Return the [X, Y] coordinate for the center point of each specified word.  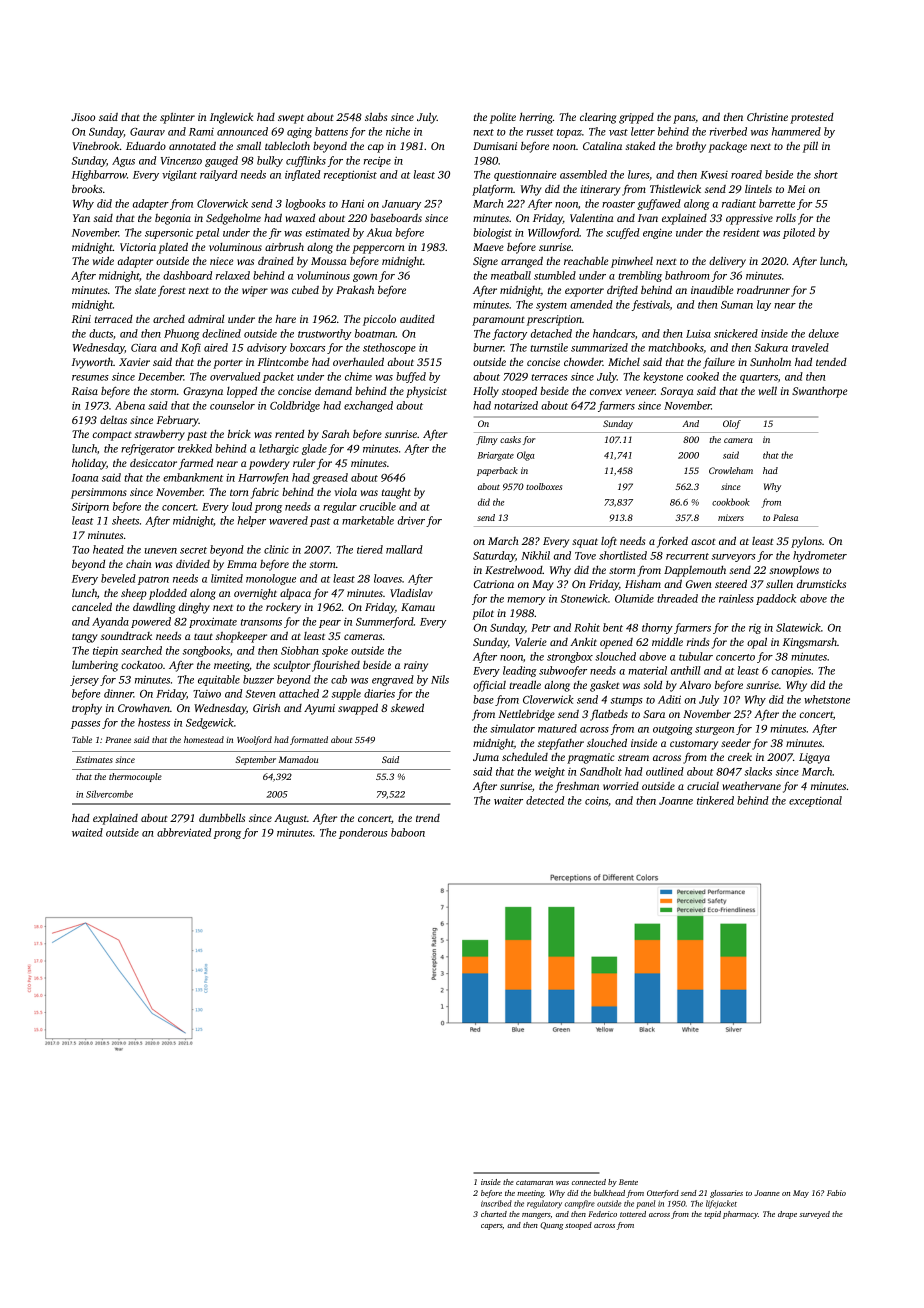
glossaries [726, 1194]
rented [289, 434]
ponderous [363, 833]
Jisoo [83, 117]
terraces [549, 377]
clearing [598, 118]
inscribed [496, 1203]
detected [545, 800]
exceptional [815, 801]
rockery [283, 608]
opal [757, 643]
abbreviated [184, 832]
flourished [336, 666]
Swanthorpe [820, 392]
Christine [767, 117]
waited [87, 832]
